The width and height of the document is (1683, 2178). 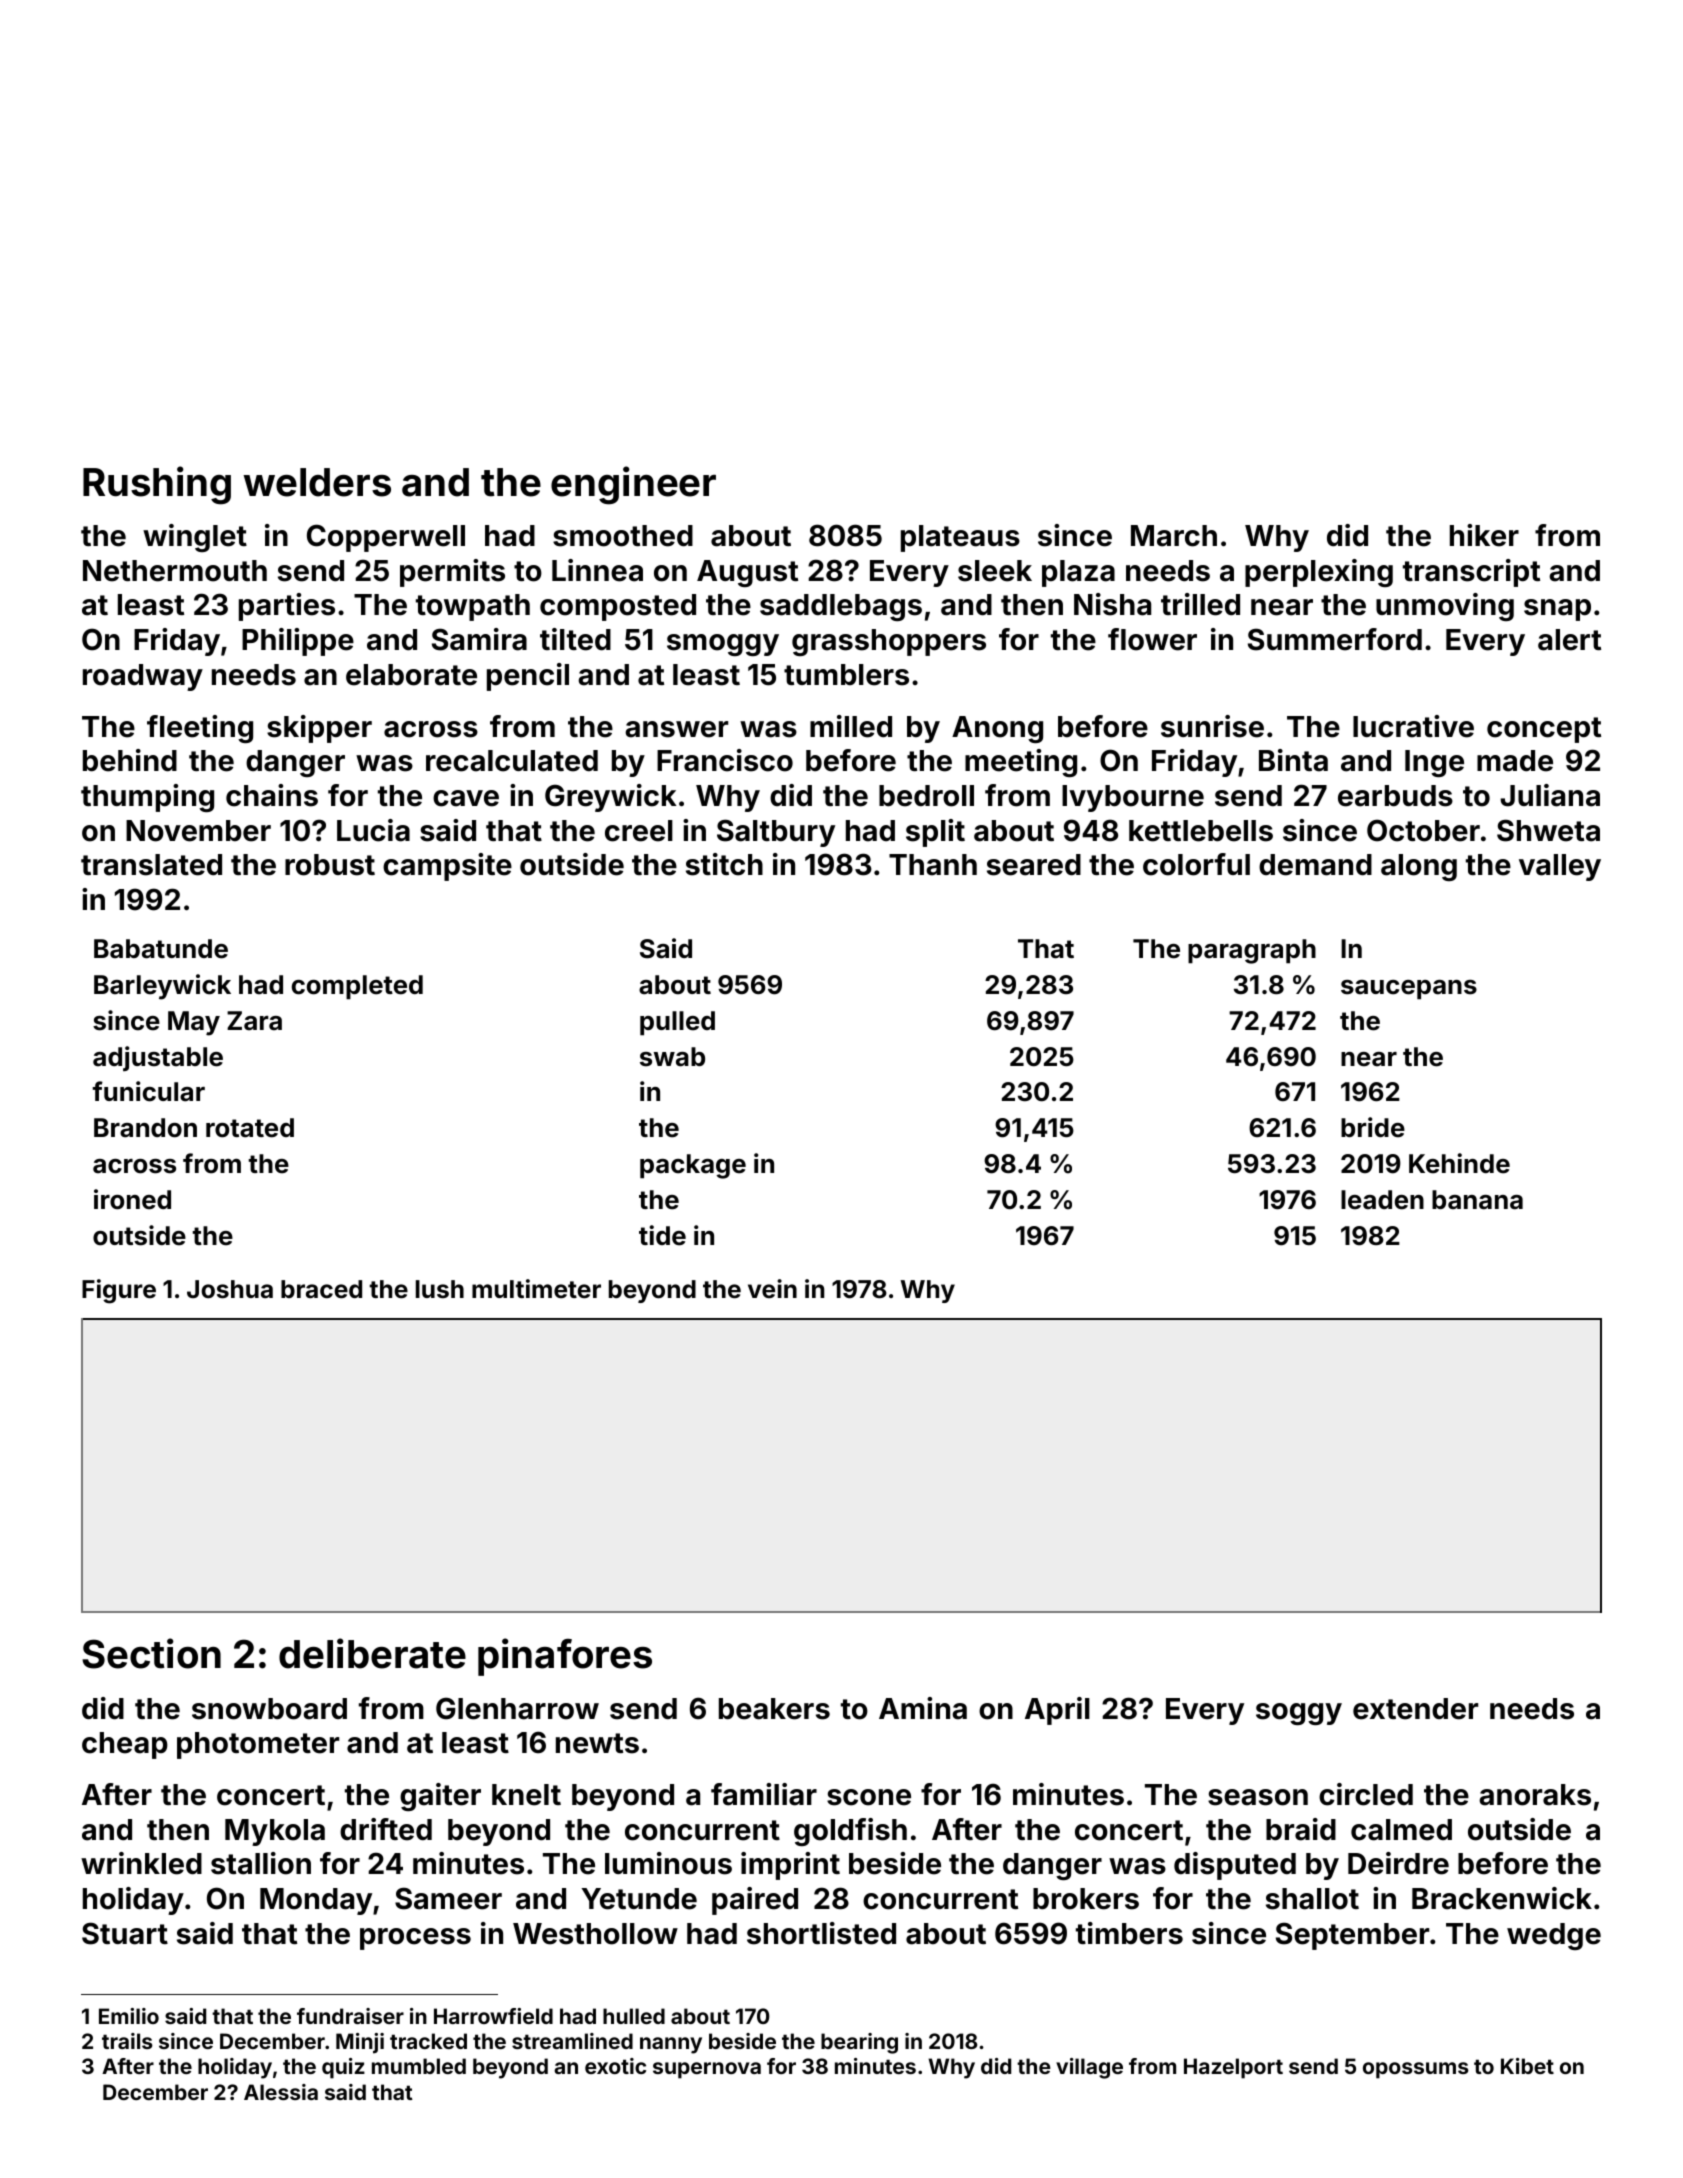 What do you see at coordinates (1535, 1795) in the document?
I see `anoraks` at bounding box center [1535, 1795].
